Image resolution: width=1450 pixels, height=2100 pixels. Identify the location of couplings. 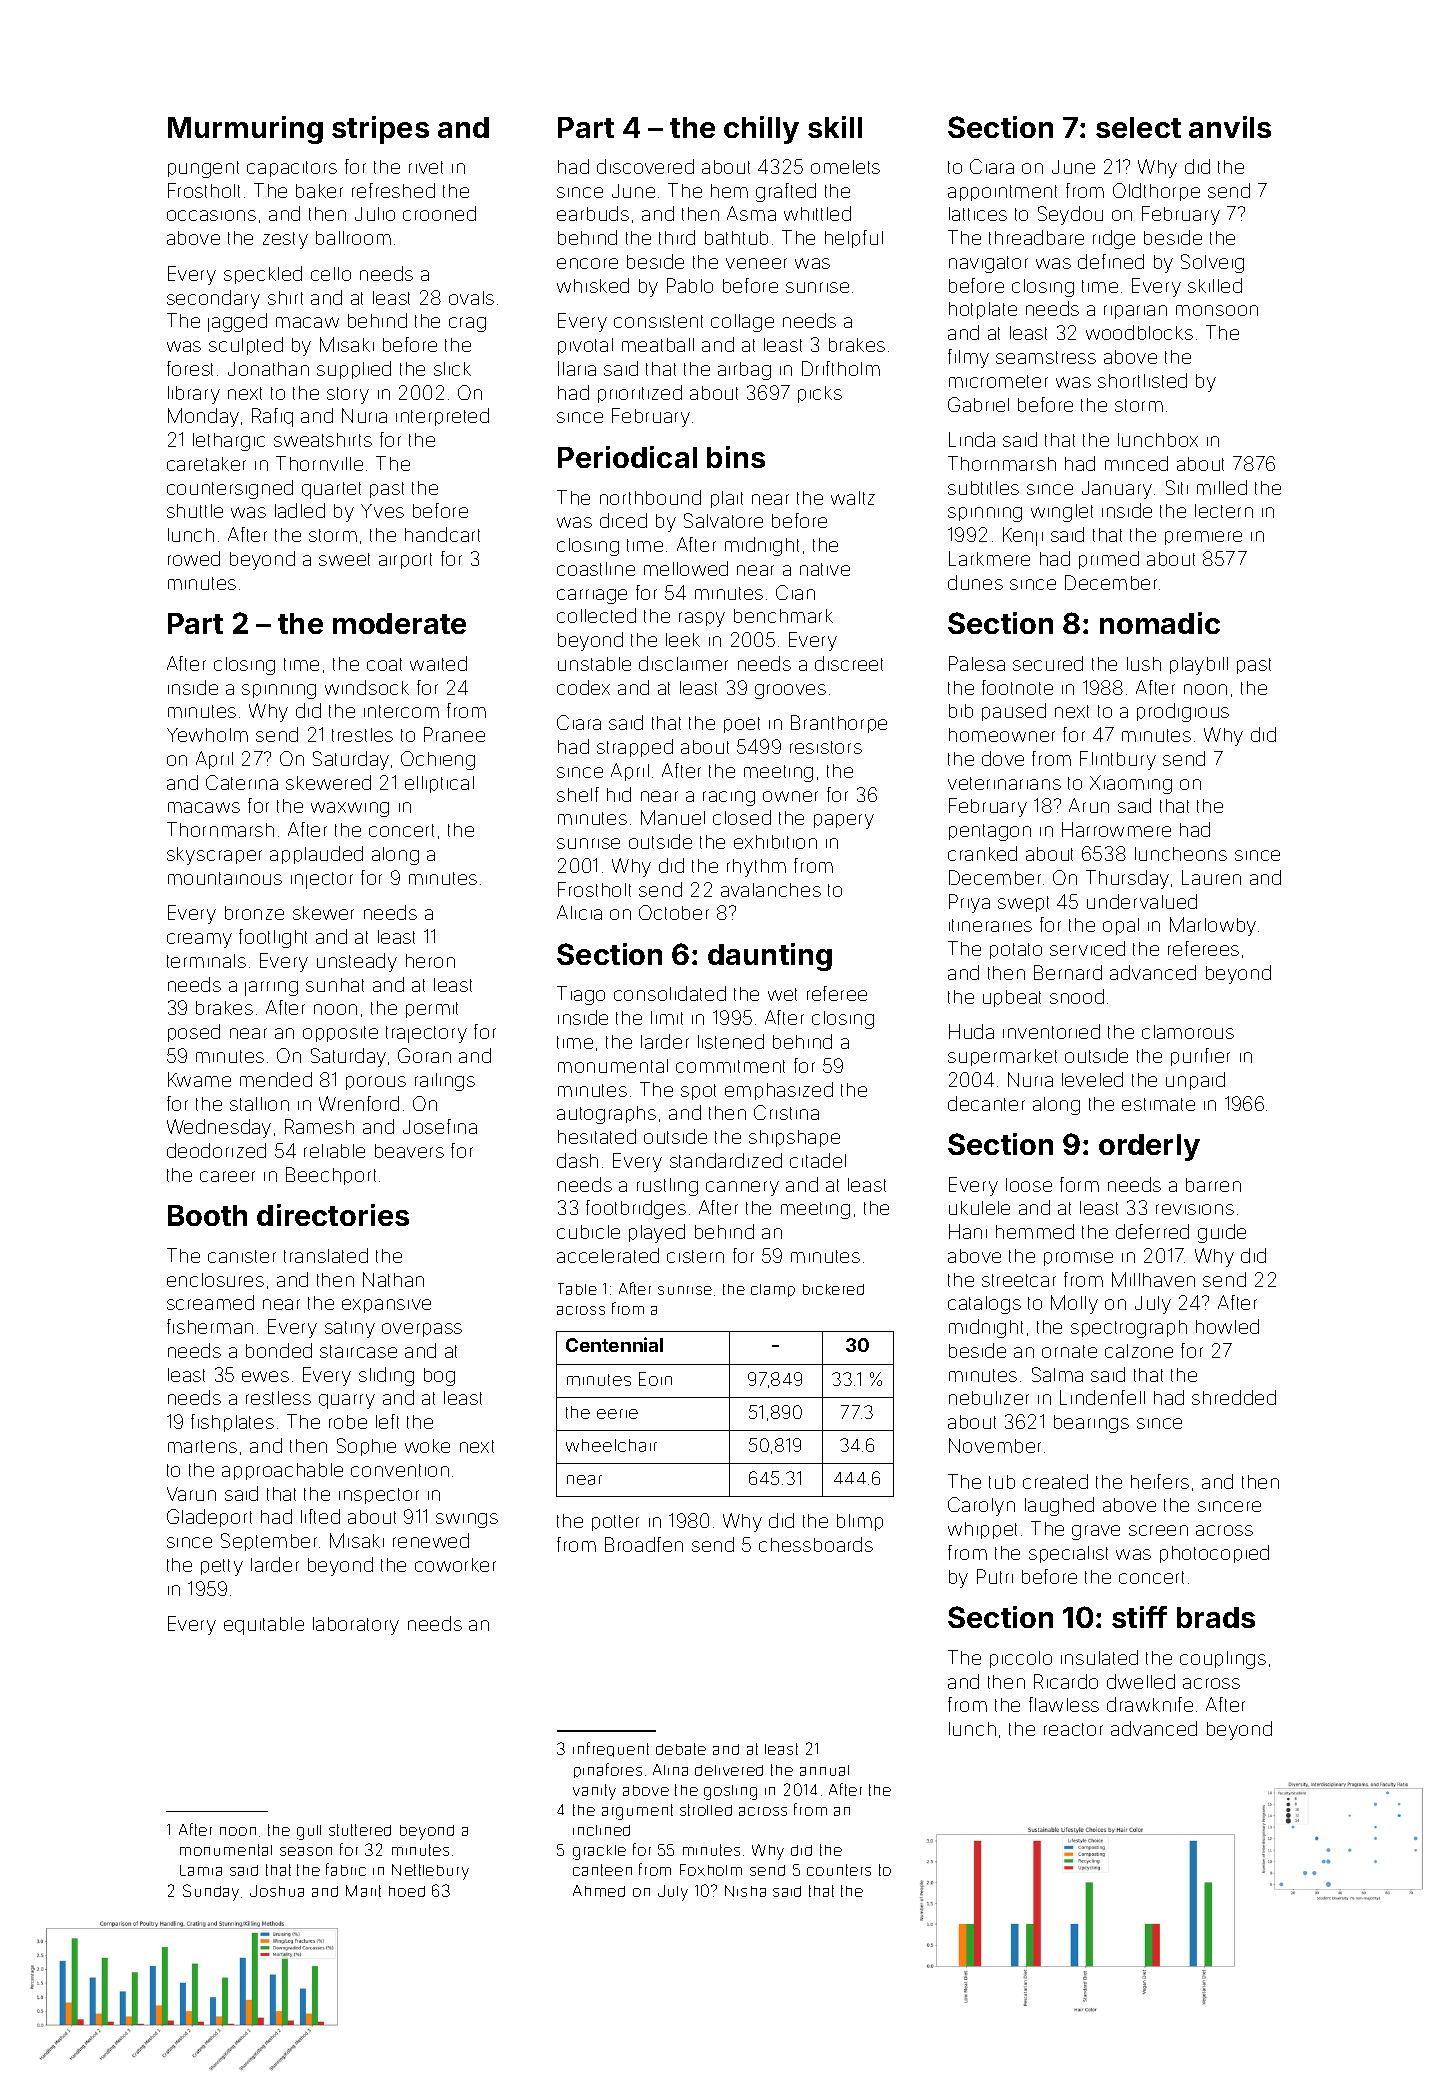
(1223, 1660).
